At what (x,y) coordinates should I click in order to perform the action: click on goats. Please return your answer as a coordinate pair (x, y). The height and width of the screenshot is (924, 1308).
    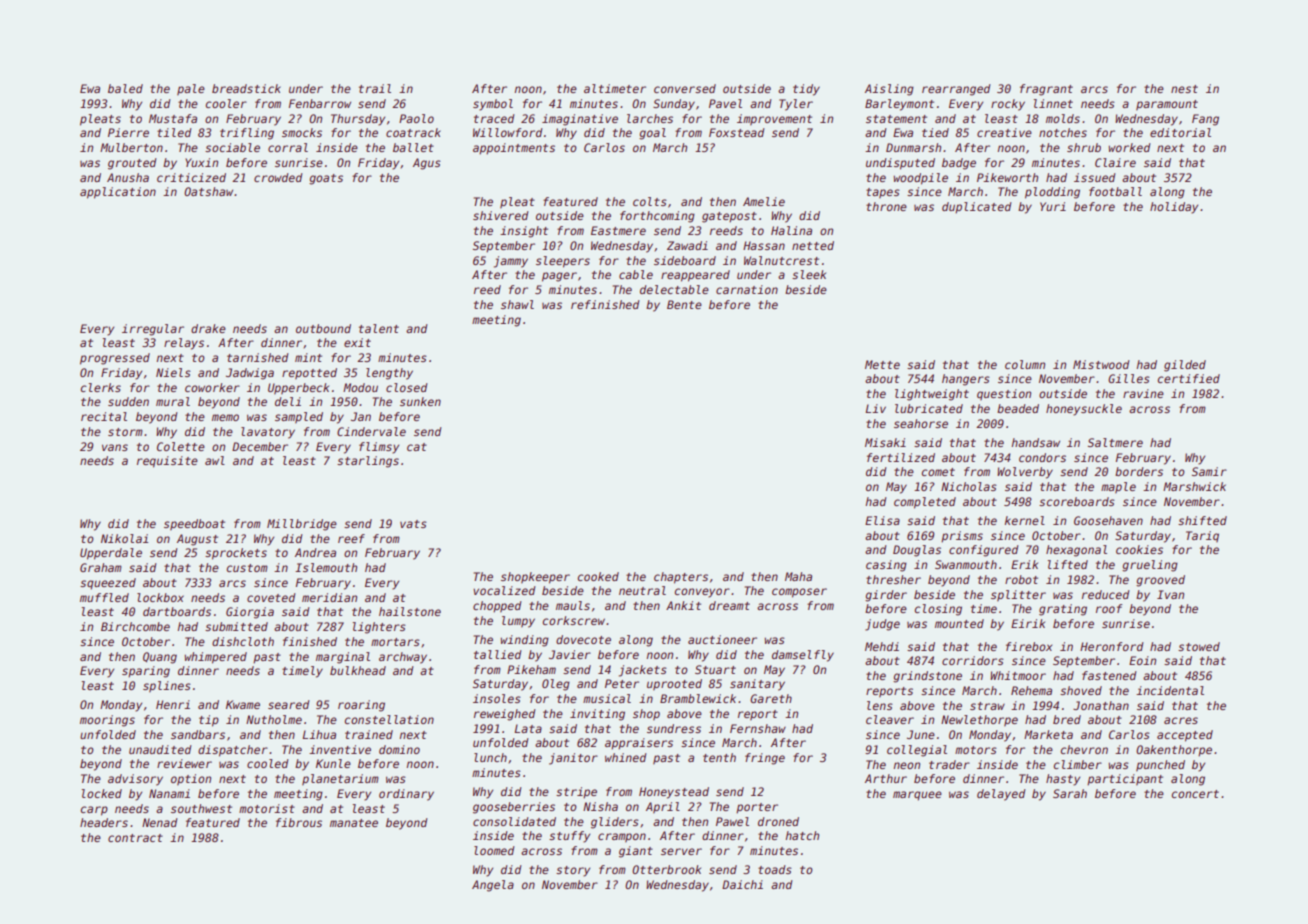
    Looking at the image, I should click on (326, 179).
